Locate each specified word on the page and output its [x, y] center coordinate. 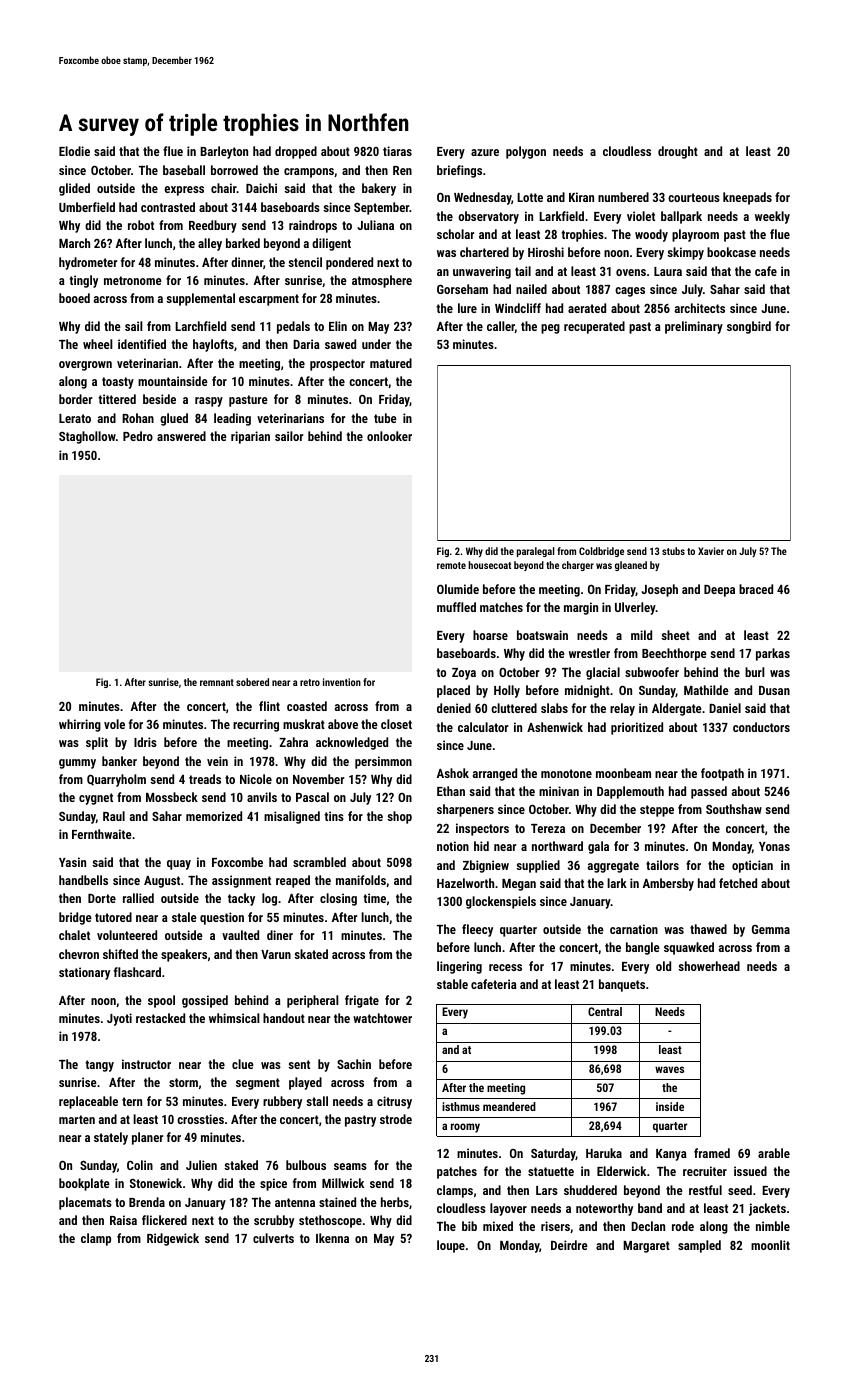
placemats [85, 1203]
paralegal [536, 552]
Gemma [771, 929]
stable [452, 984]
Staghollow [87, 437]
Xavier [711, 551]
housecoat [489, 565]
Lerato [75, 418]
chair [224, 188]
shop [399, 817]
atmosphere [382, 281]
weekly [772, 217]
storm [183, 1082]
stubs [673, 551]
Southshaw [734, 809]
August [162, 882]
